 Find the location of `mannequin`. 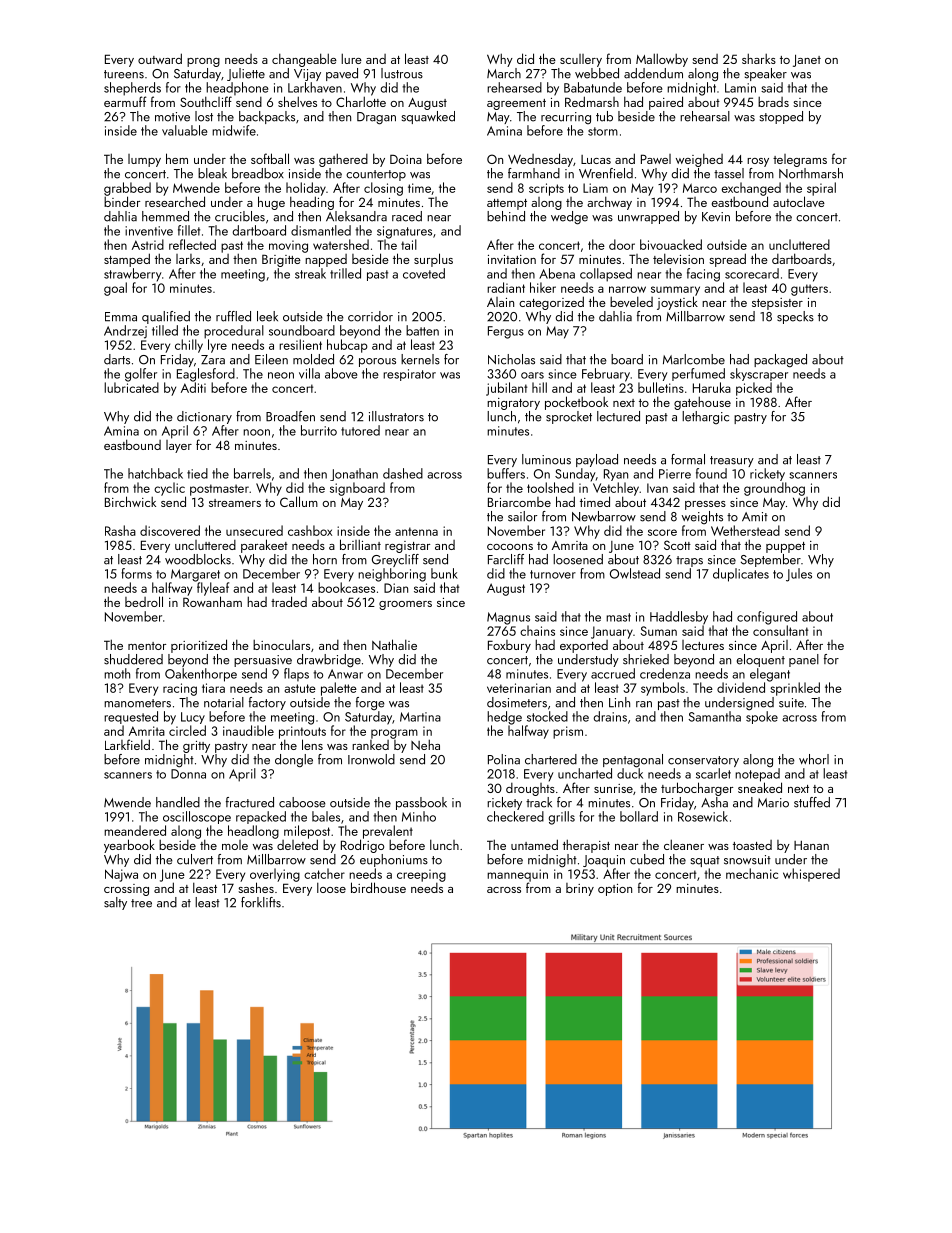

mannequin is located at coordinates (517, 875).
